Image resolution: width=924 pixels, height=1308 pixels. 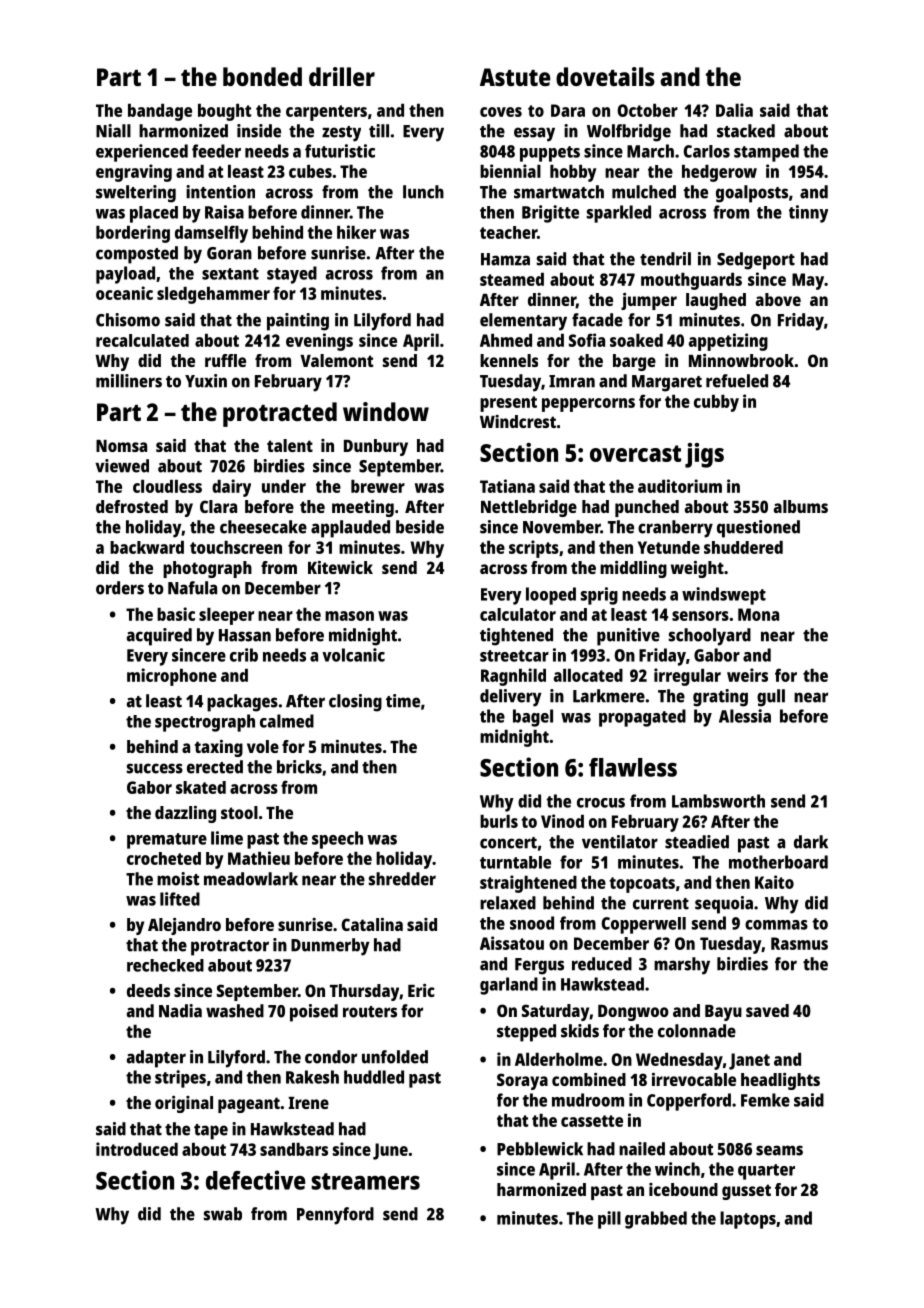 I want to click on middling, so click(x=633, y=569).
